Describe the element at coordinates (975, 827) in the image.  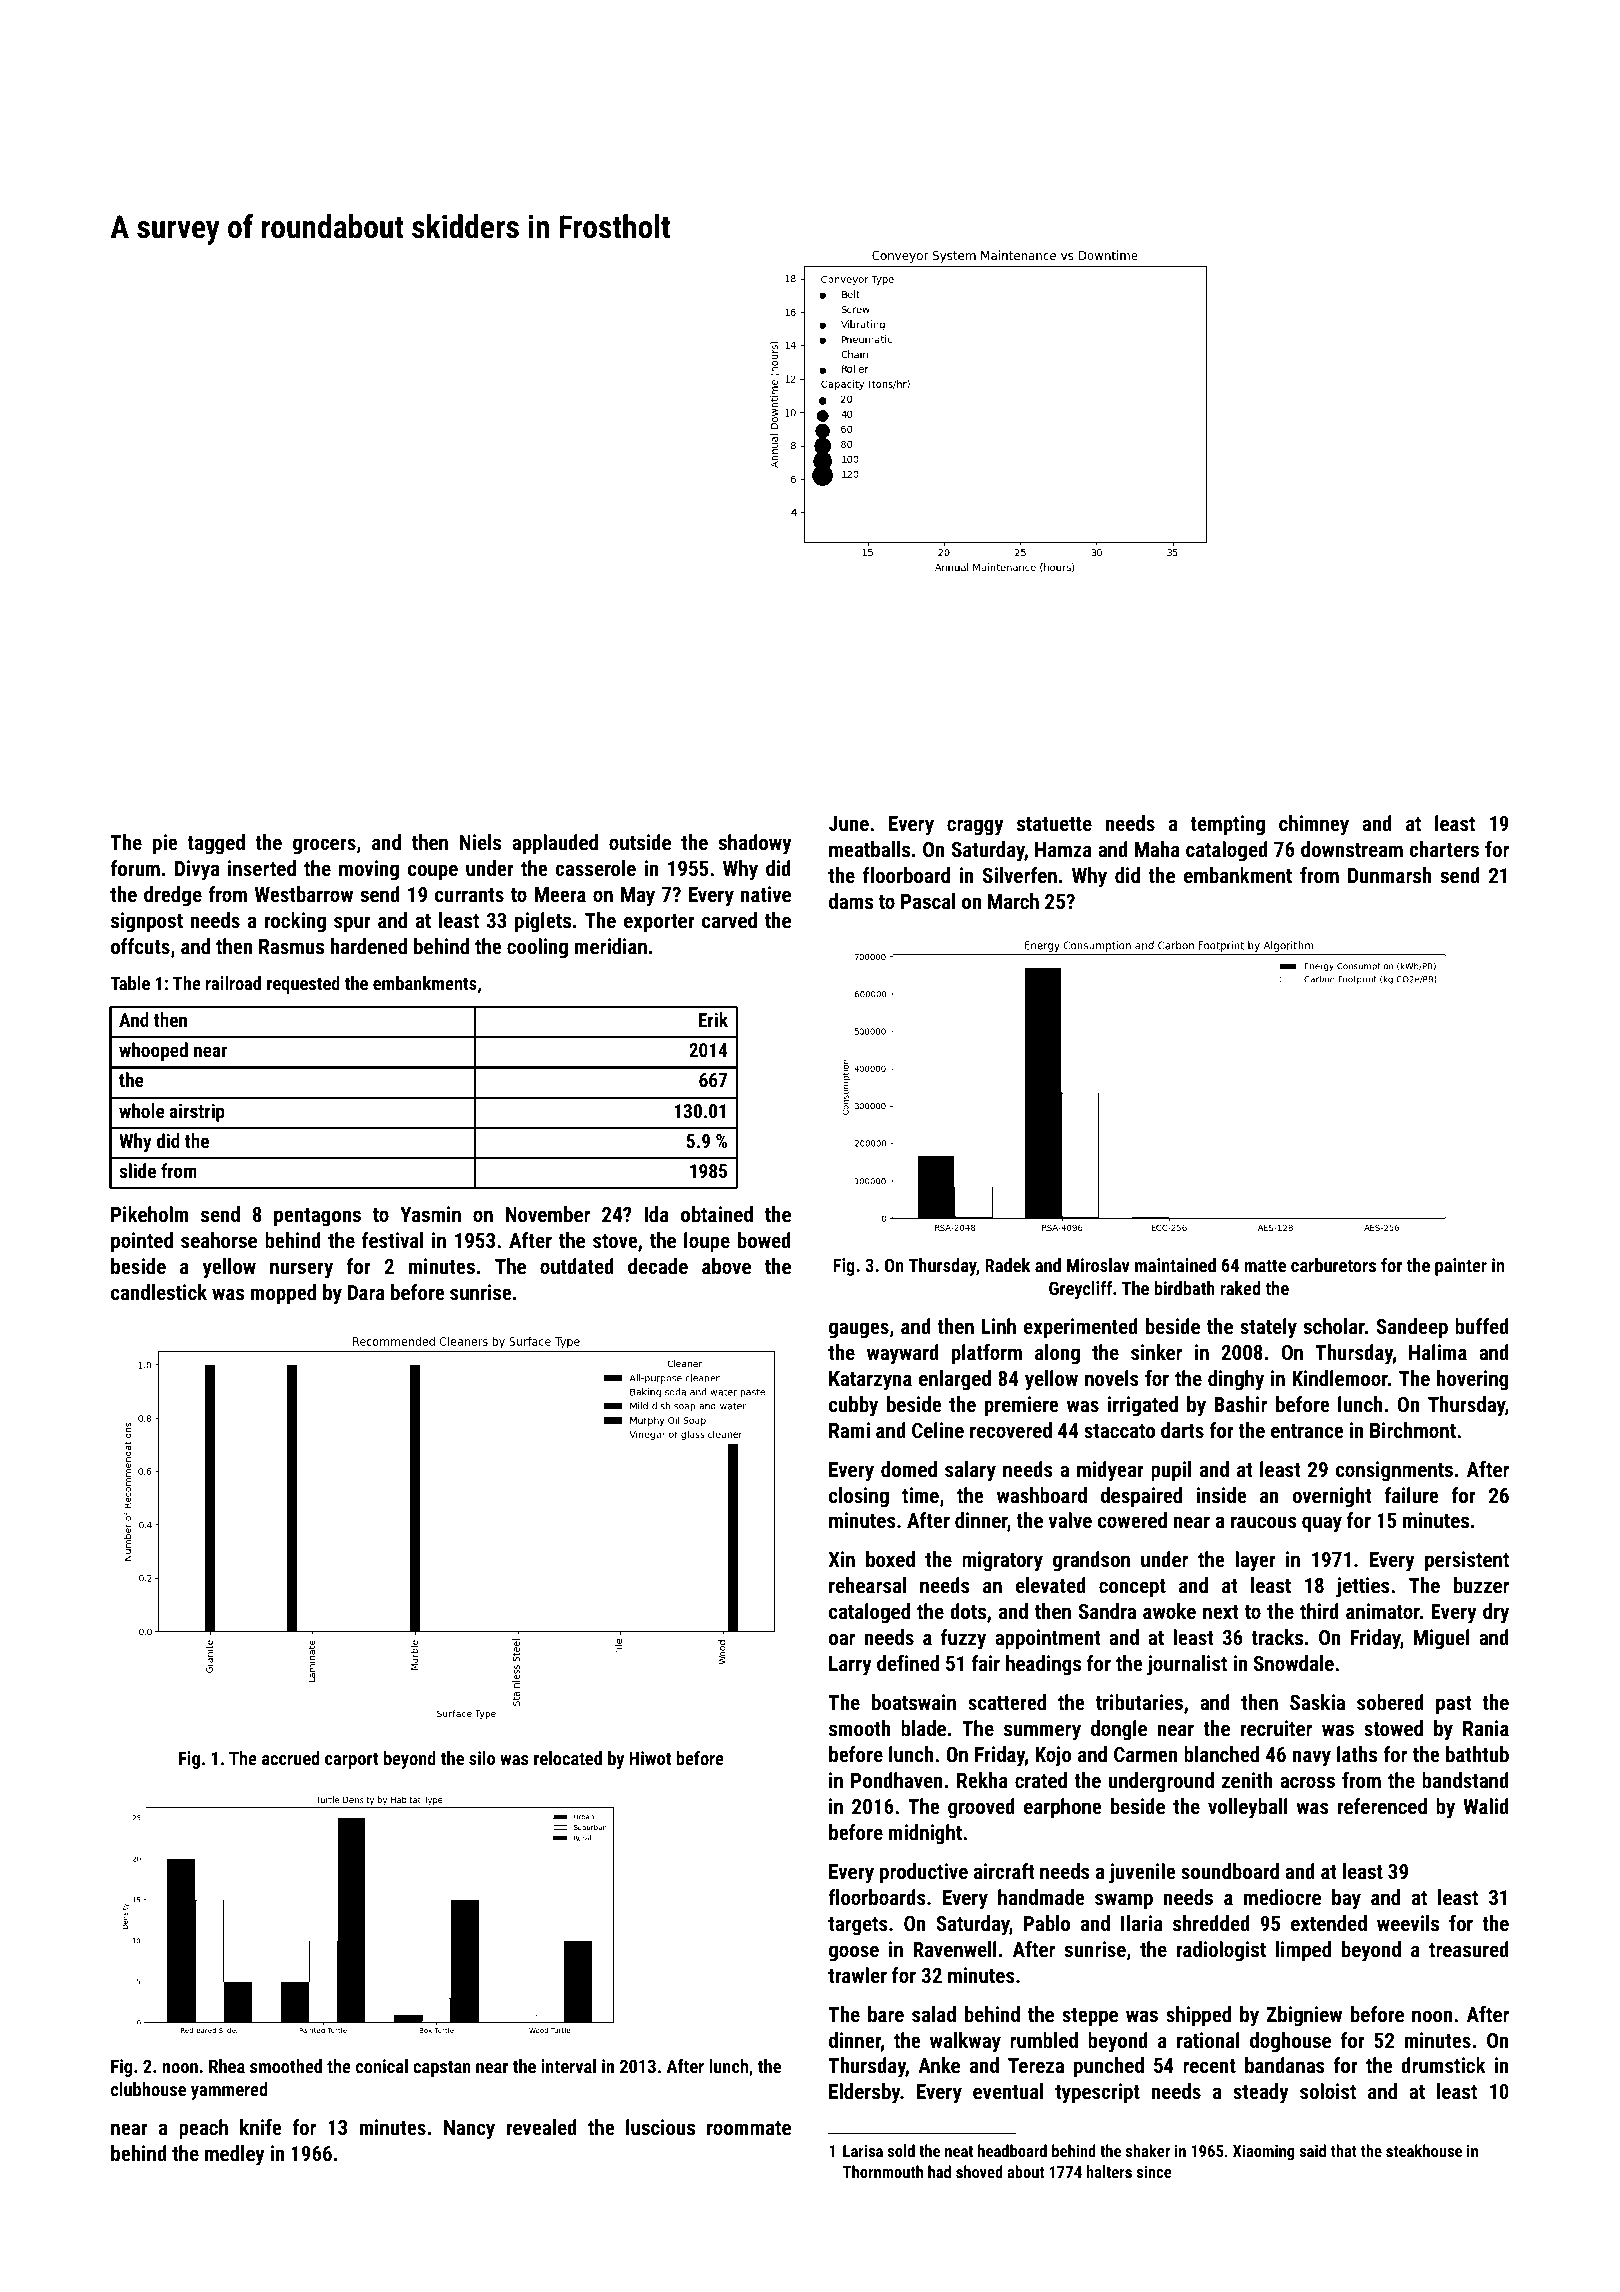
I see `craggy` at that location.
